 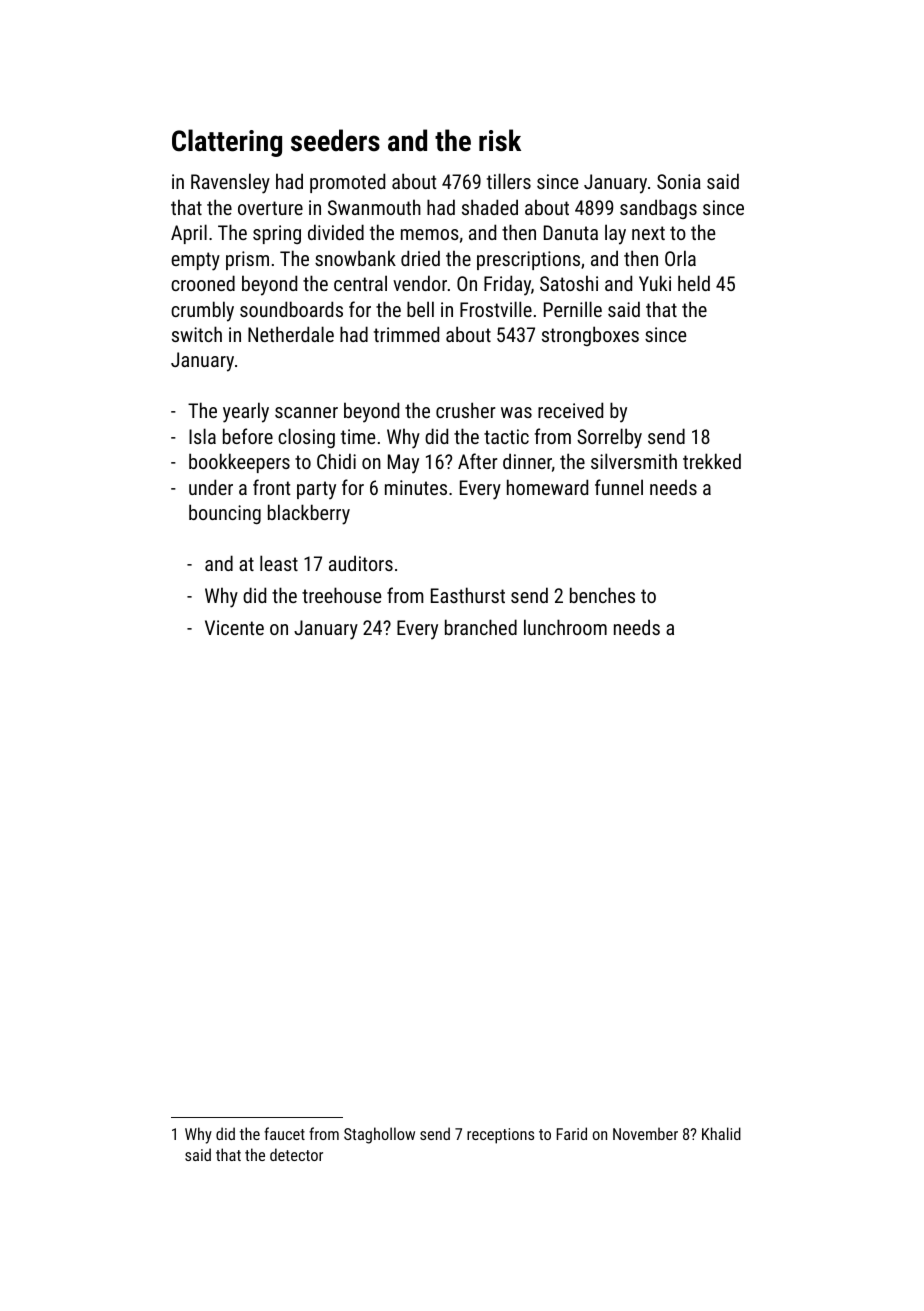 I want to click on funnel, so click(x=619, y=487).
